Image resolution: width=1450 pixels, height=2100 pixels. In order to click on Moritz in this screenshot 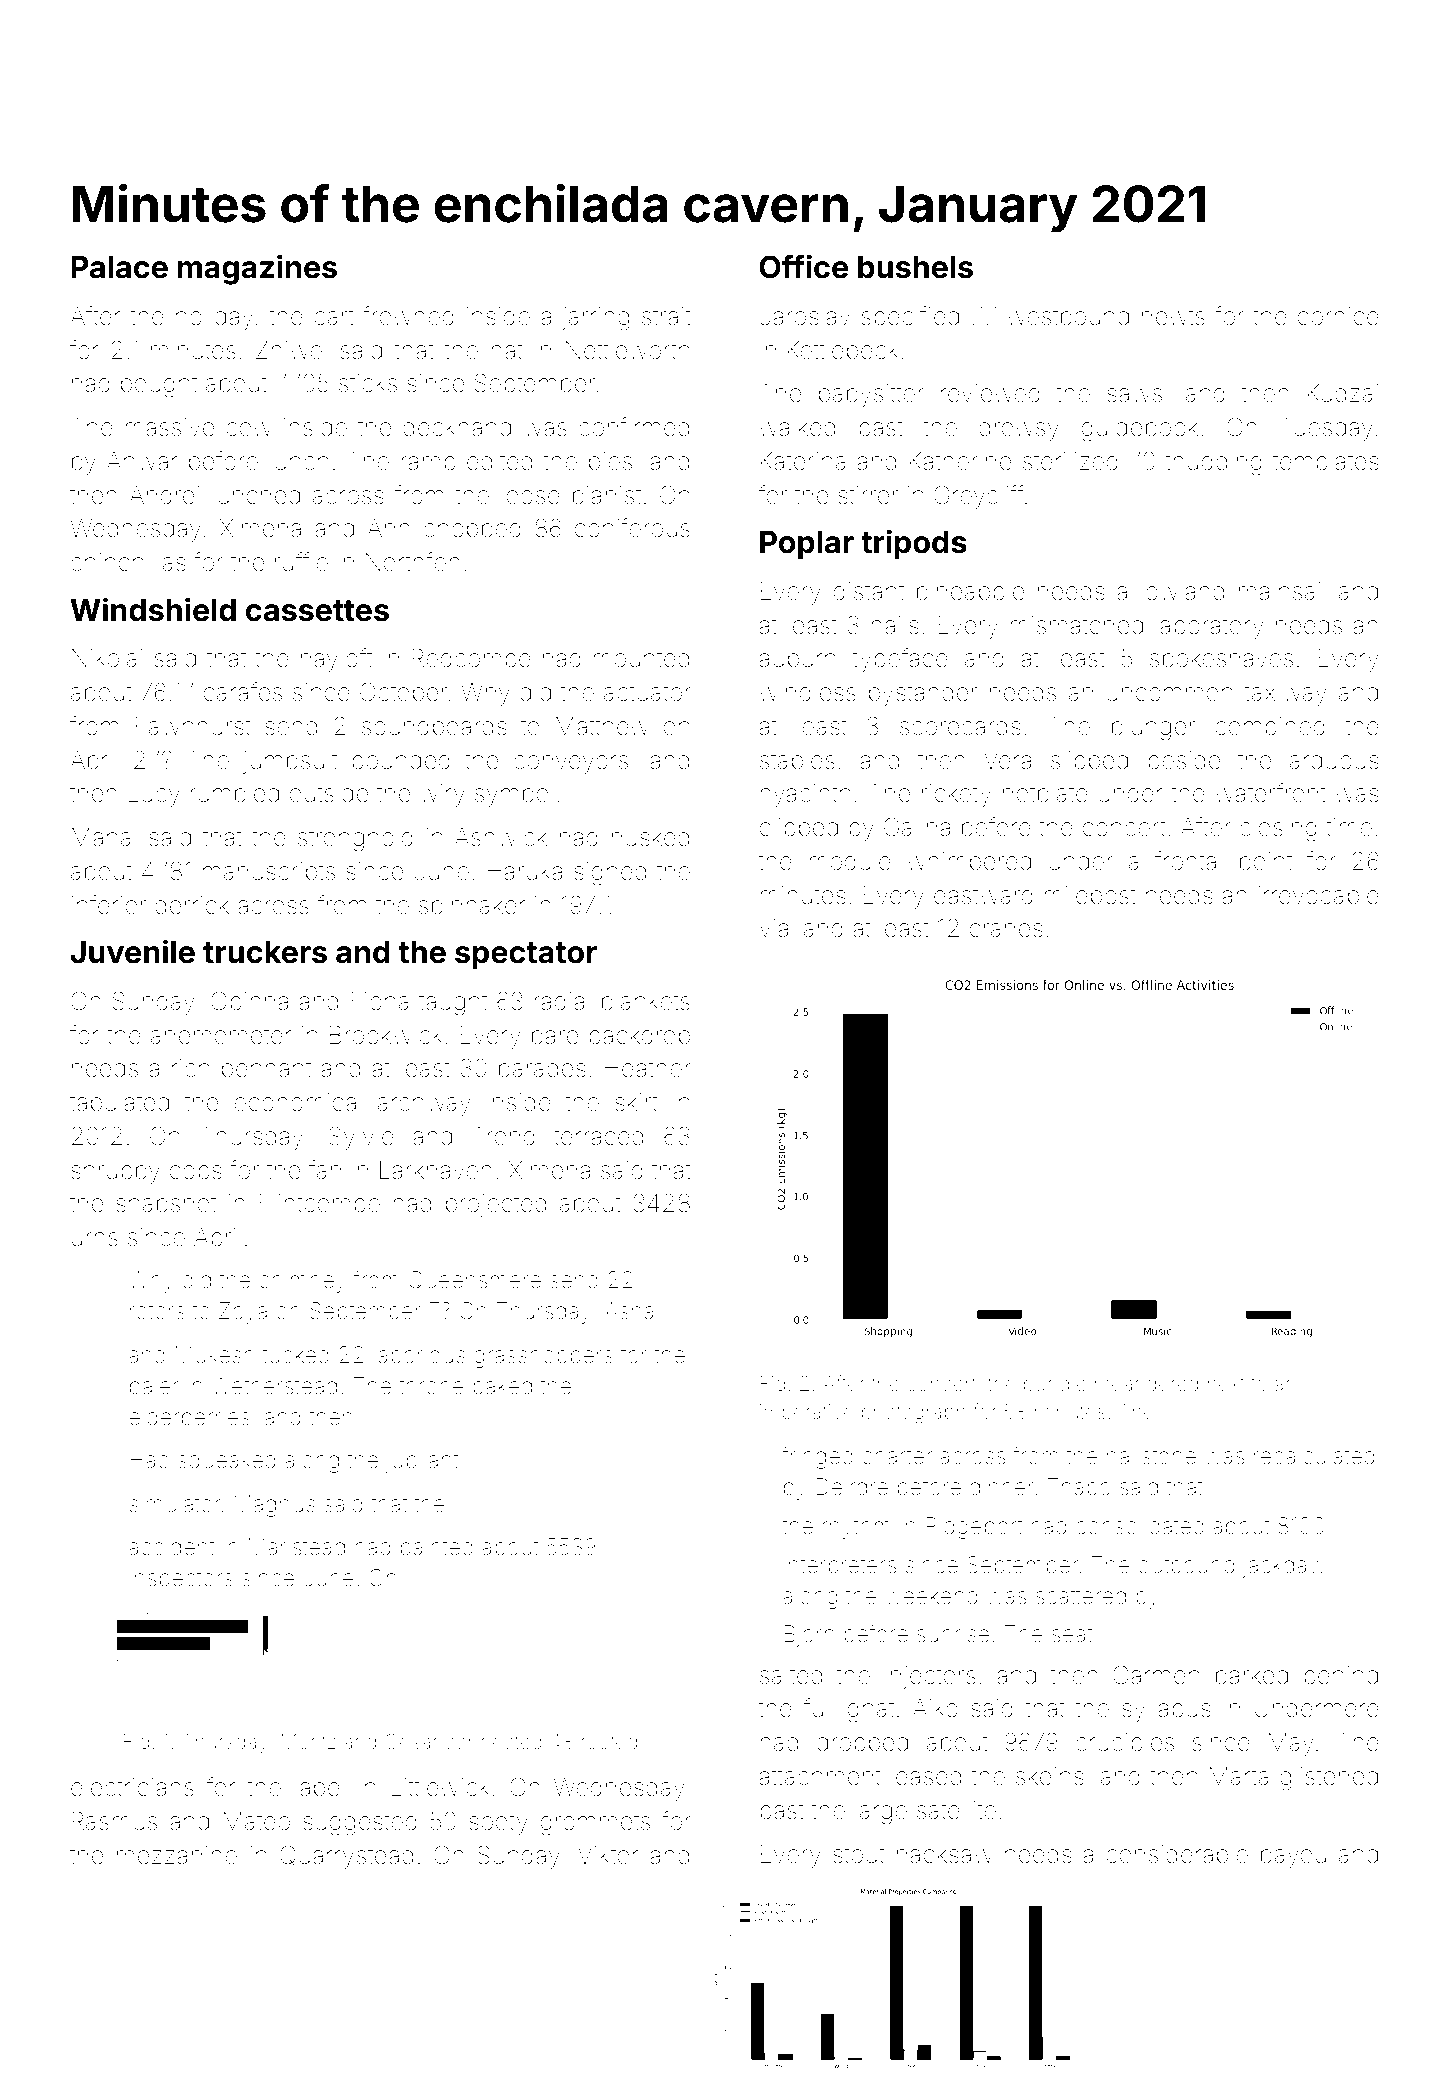, I will do `click(308, 1741)`.
